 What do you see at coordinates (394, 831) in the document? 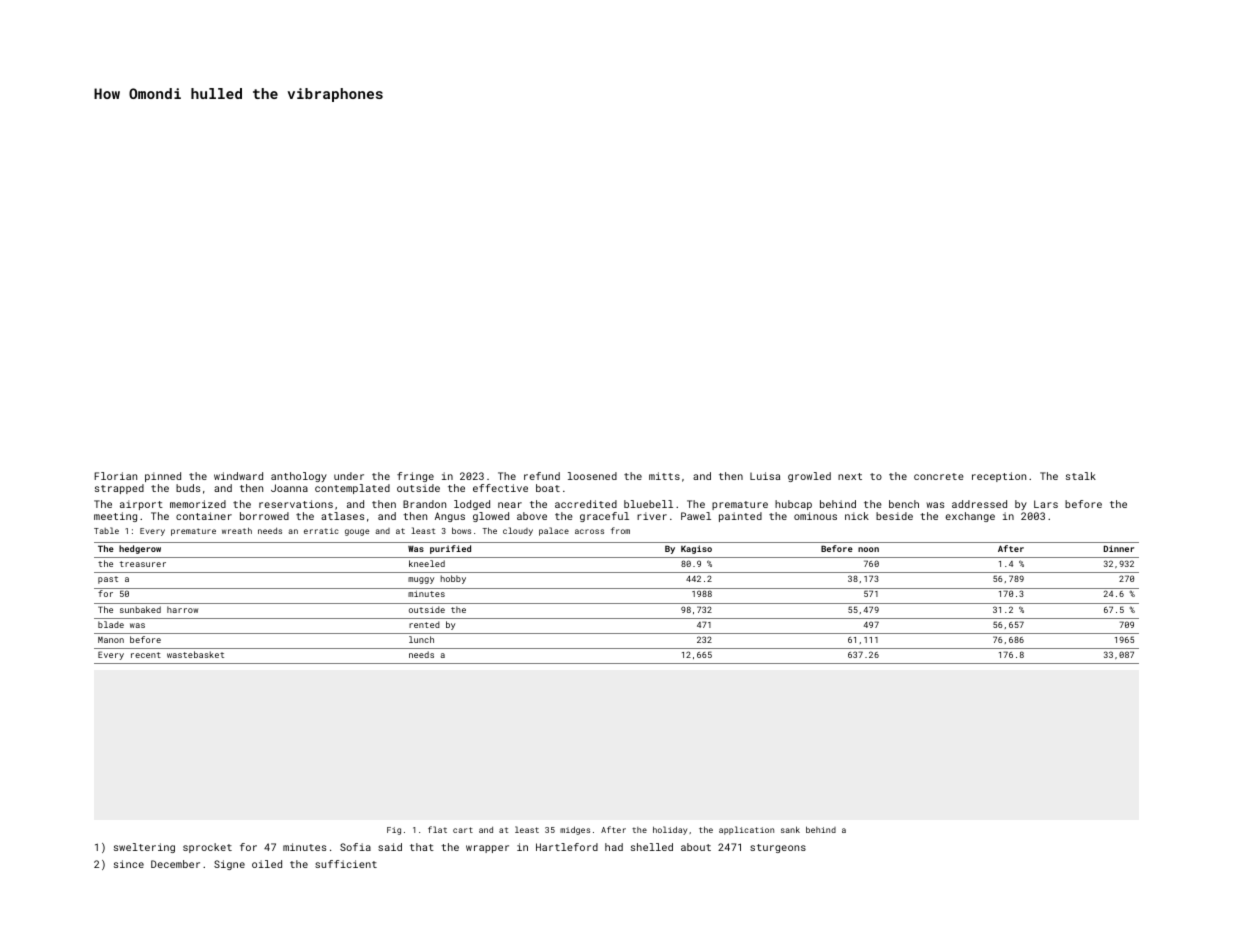
I see `Fig` at bounding box center [394, 831].
